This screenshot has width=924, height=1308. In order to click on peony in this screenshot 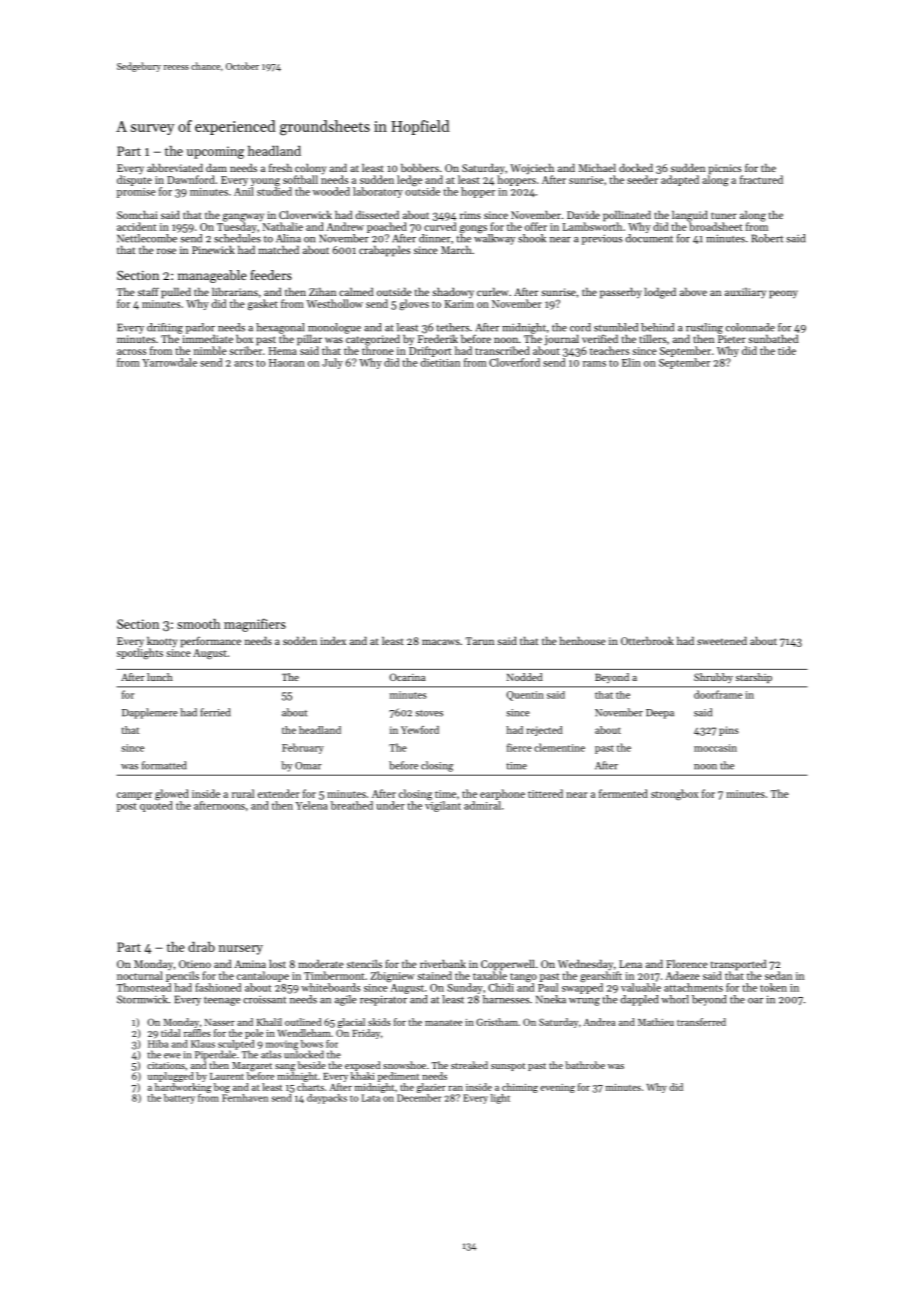, I will do `click(783, 294)`.
